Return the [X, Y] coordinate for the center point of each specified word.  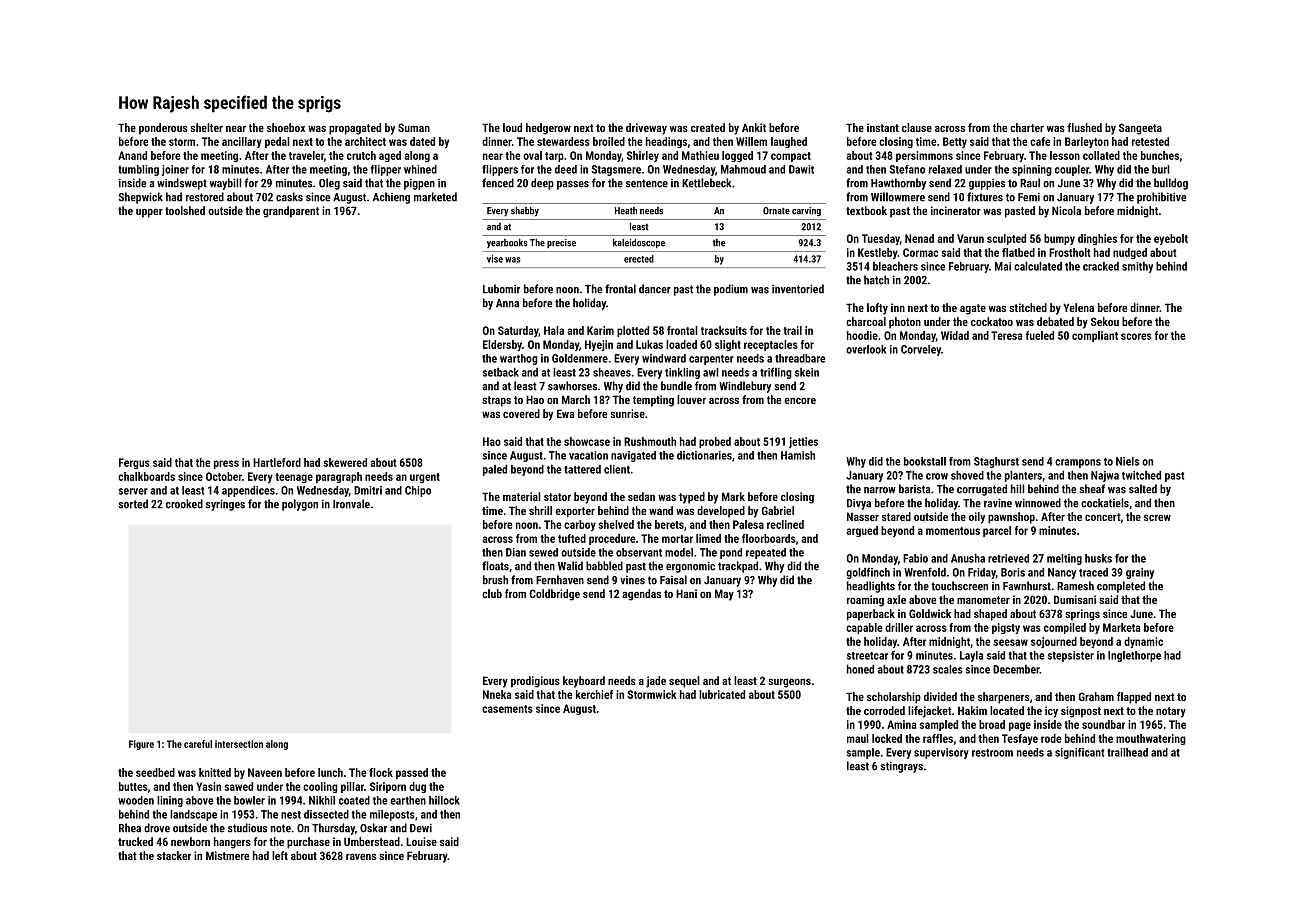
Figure [141, 745]
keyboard [584, 682]
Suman [414, 127]
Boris [1013, 572]
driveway [646, 129]
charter [1027, 127]
